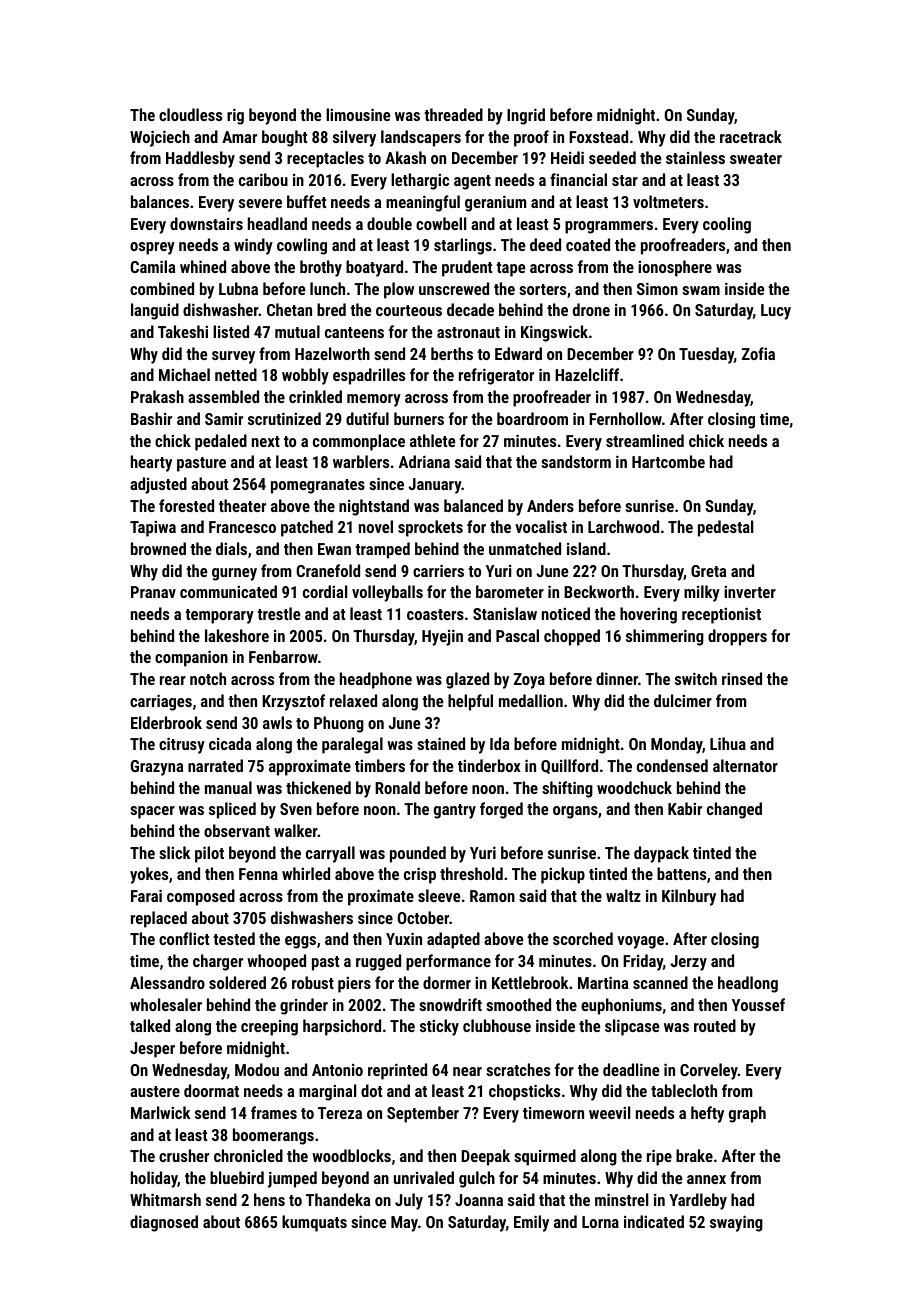 This image has height=1314, width=924. What do you see at coordinates (315, 396) in the image?
I see `crinkled` at bounding box center [315, 396].
